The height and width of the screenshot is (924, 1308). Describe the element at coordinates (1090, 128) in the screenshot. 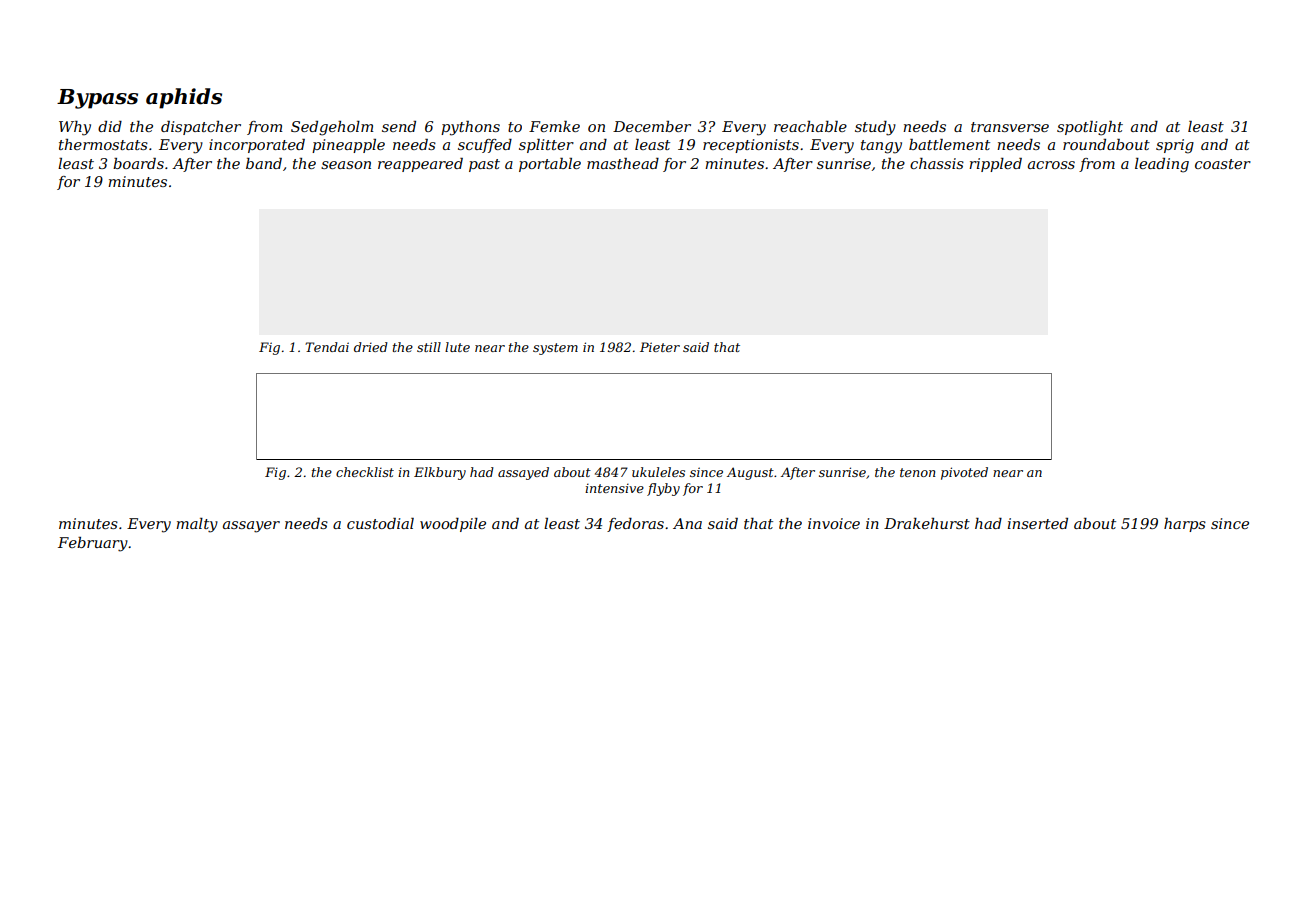

I see `spotlight` at that location.
